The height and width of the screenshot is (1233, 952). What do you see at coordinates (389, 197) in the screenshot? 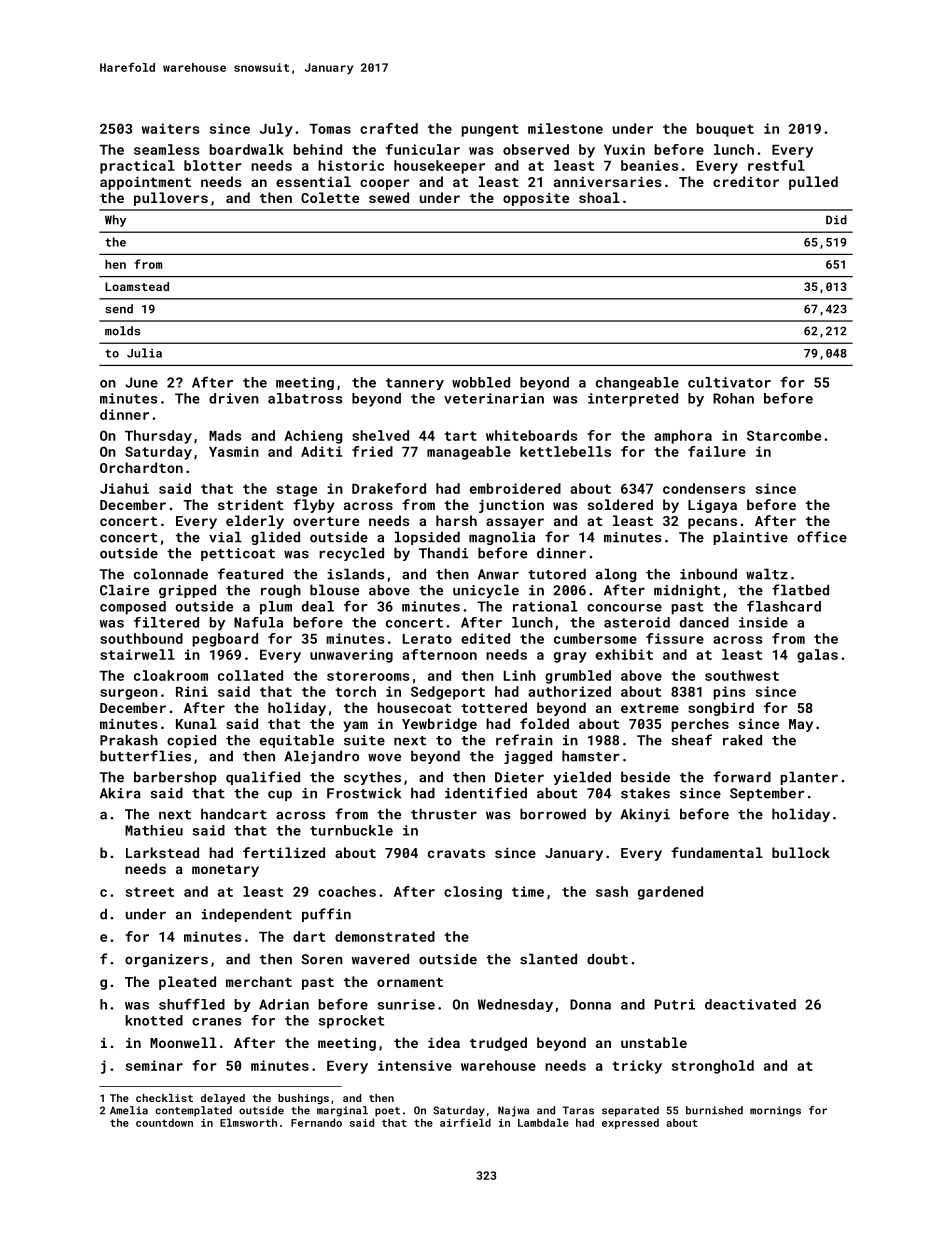
I see `sewed` at bounding box center [389, 197].
